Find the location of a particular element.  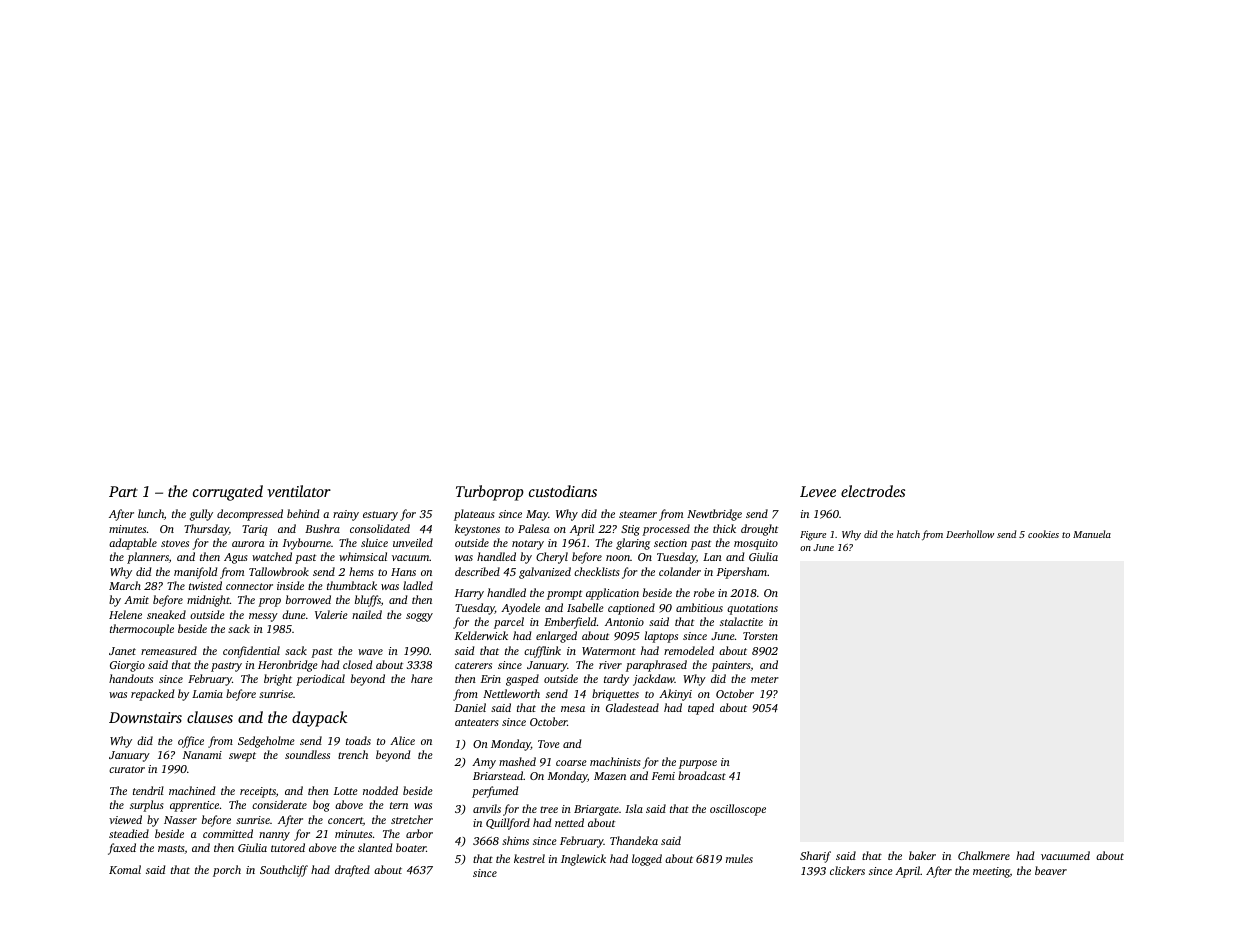

Torsten is located at coordinates (760, 636).
